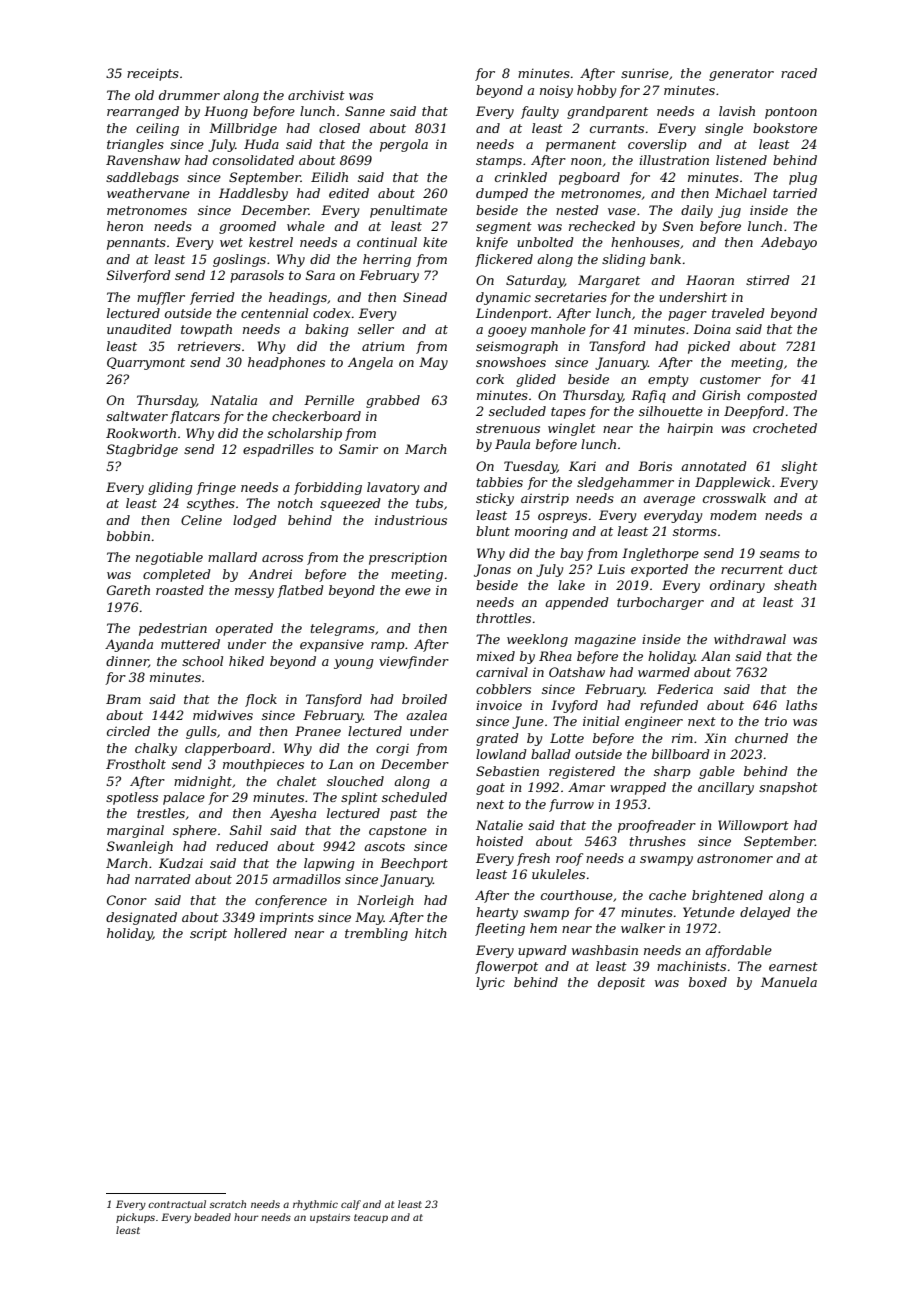 The image size is (924, 1308). Describe the element at coordinates (521, 177) in the screenshot. I see `crinkled` at that location.
